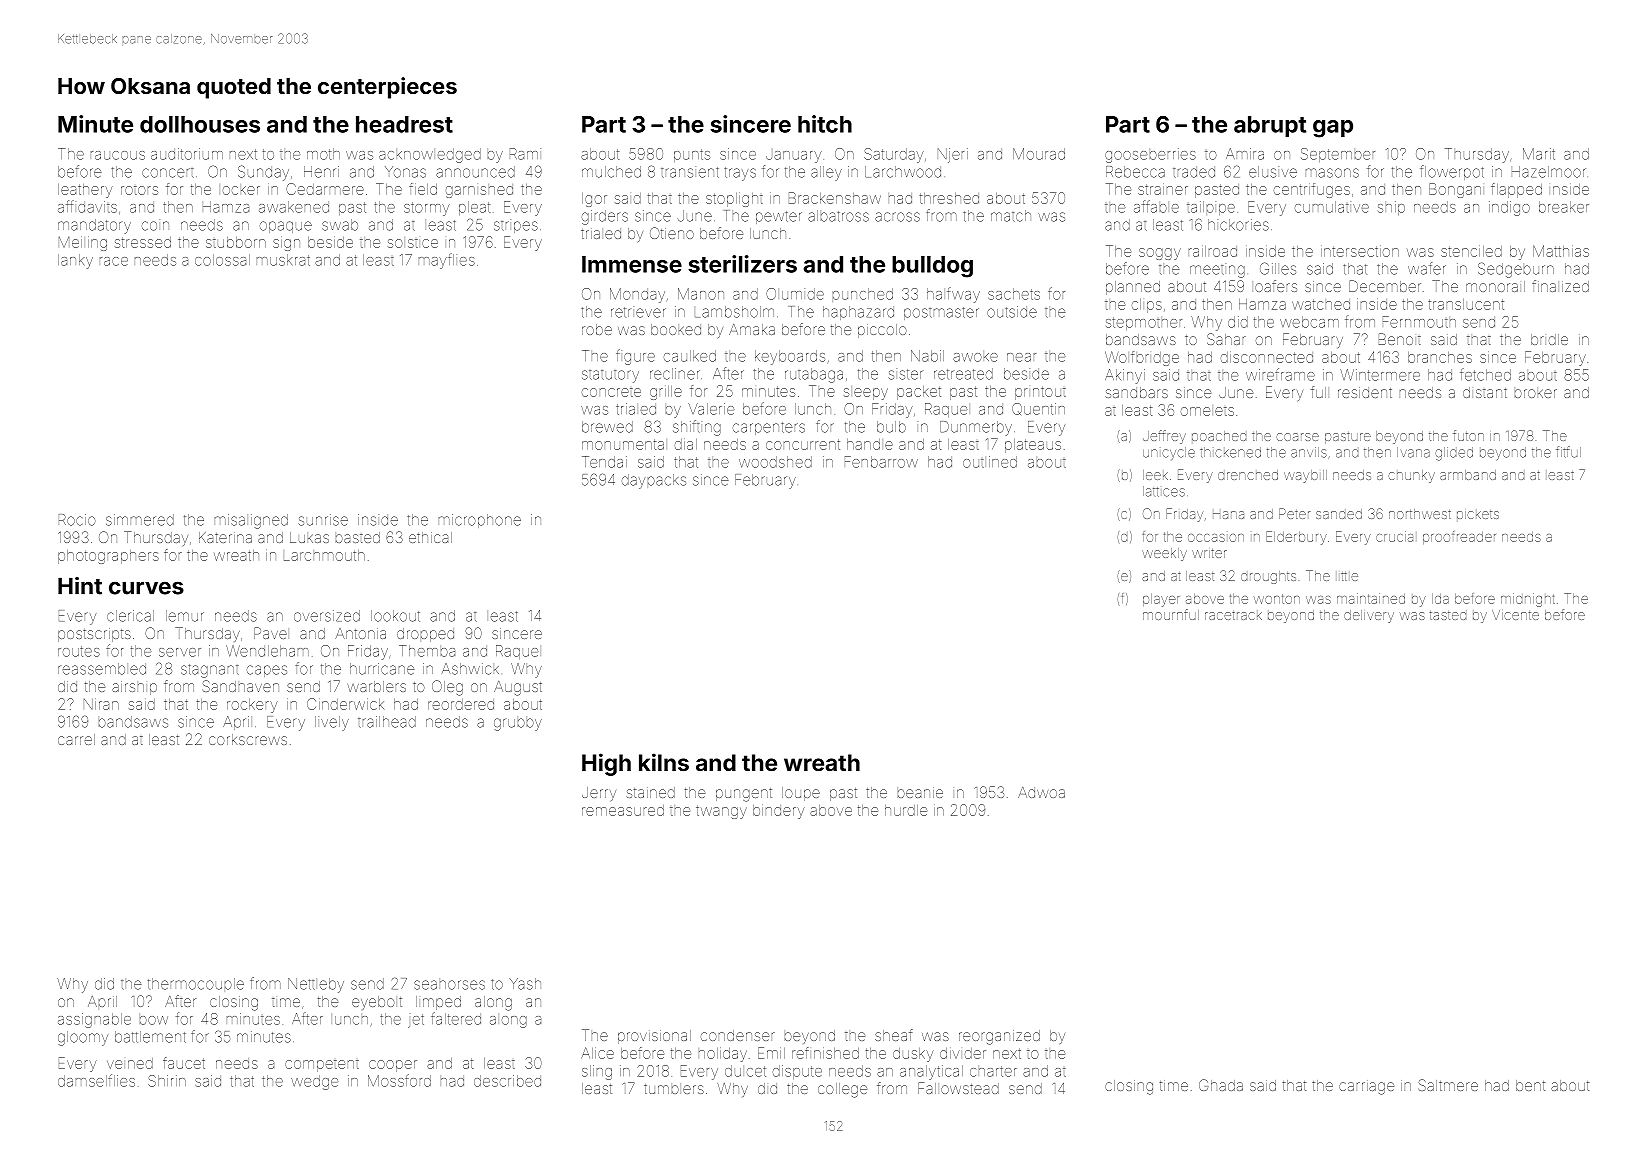  I want to click on finalized, so click(1560, 286).
